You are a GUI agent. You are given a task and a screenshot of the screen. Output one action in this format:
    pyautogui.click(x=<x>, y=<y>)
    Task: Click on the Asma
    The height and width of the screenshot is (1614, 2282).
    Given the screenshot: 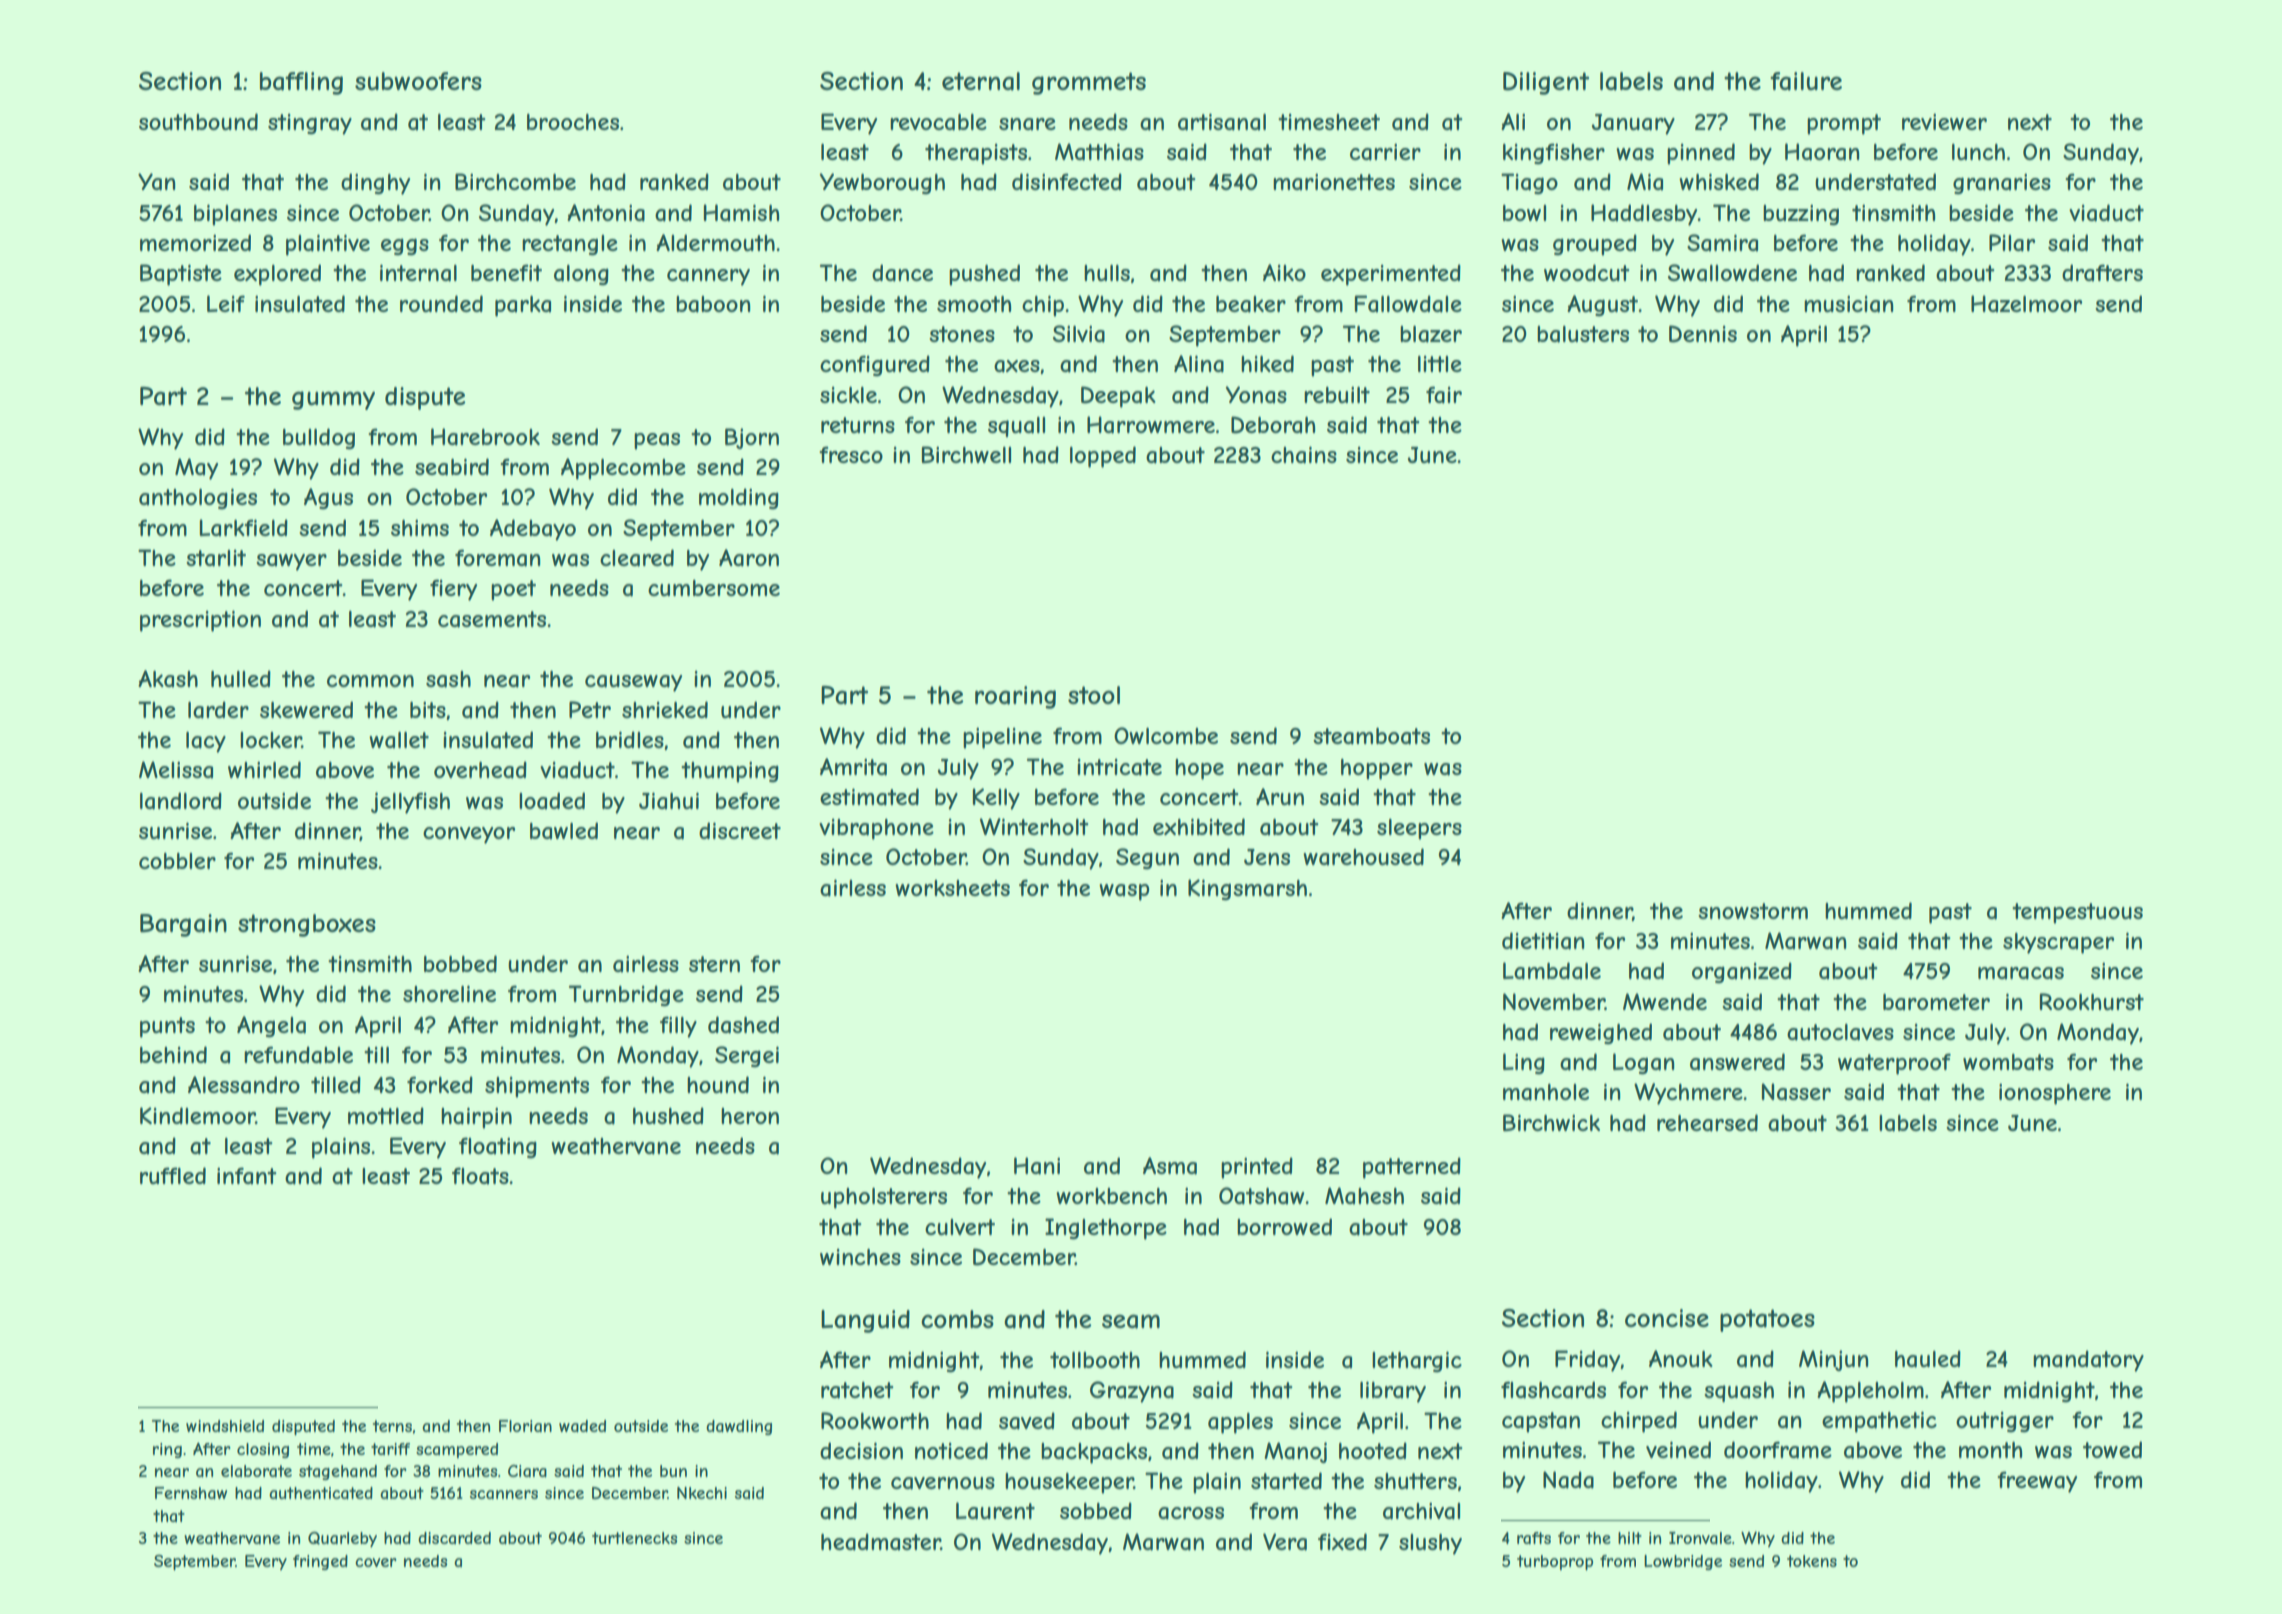 What is the action you would take?
    pyautogui.click(x=1170, y=1166)
